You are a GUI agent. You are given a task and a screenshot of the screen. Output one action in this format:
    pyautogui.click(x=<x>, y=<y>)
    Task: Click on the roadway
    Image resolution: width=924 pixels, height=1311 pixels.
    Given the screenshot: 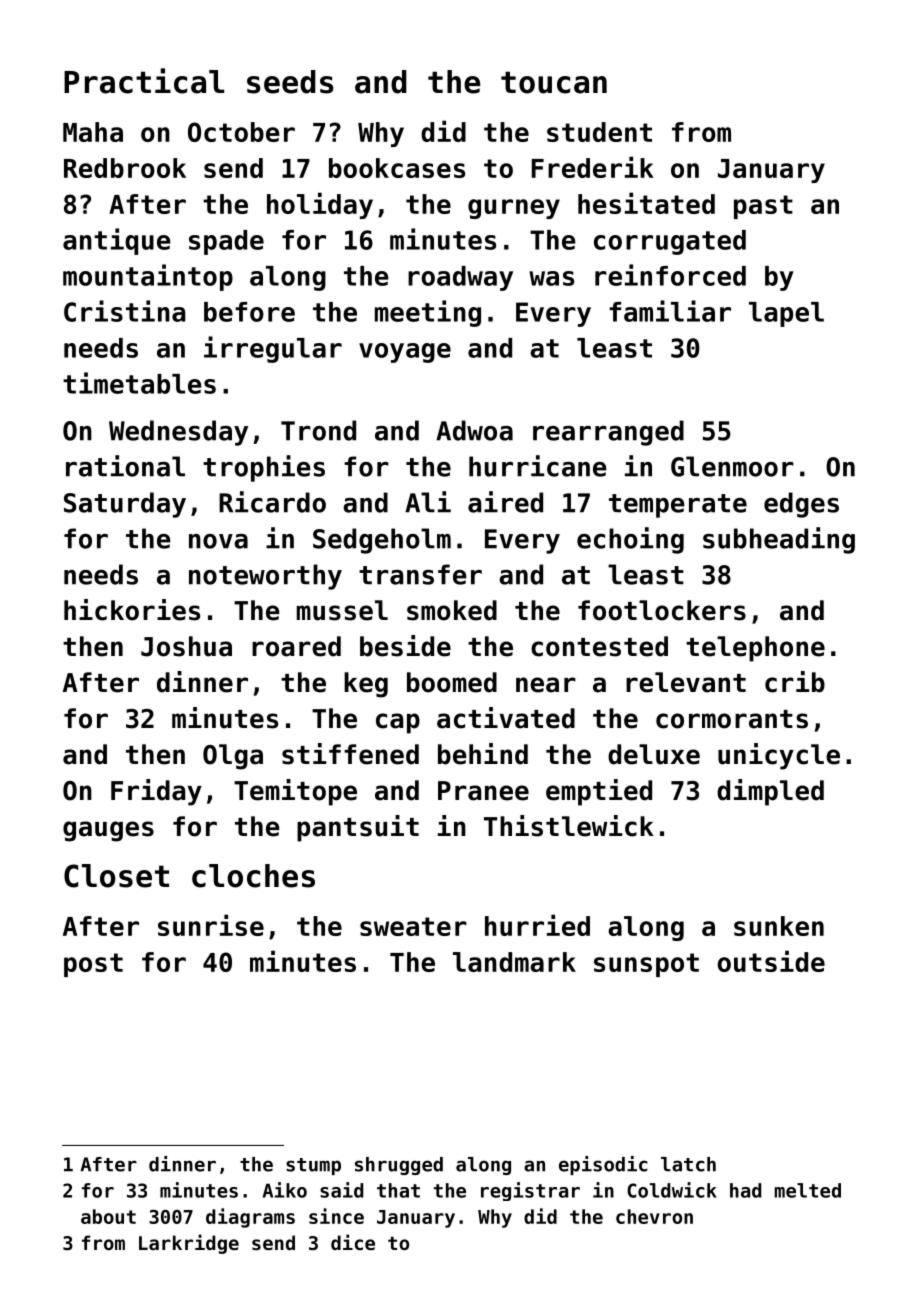 What is the action you would take?
    pyautogui.click(x=460, y=278)
